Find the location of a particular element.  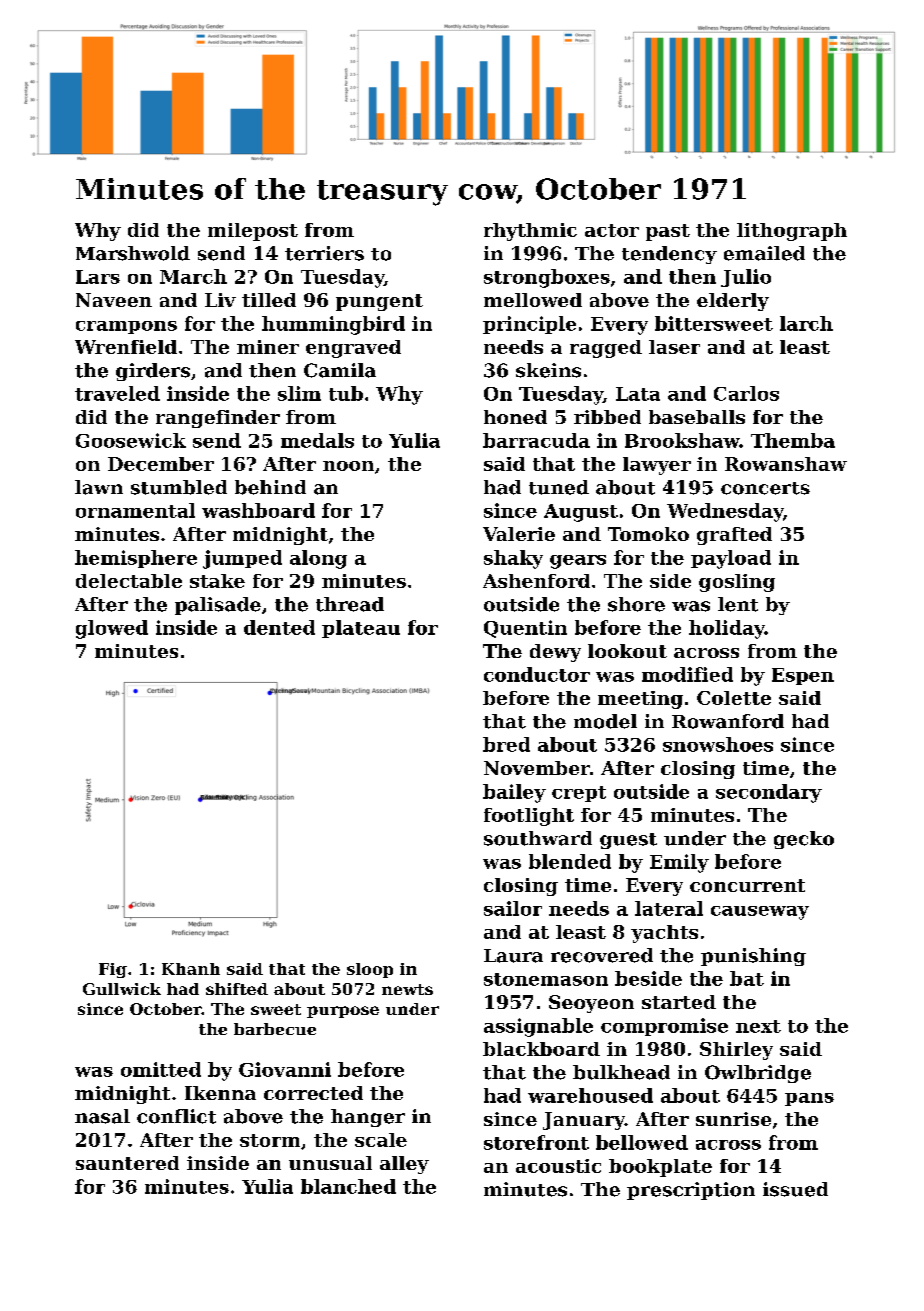

glowed is located at coordinates (112, 629).
